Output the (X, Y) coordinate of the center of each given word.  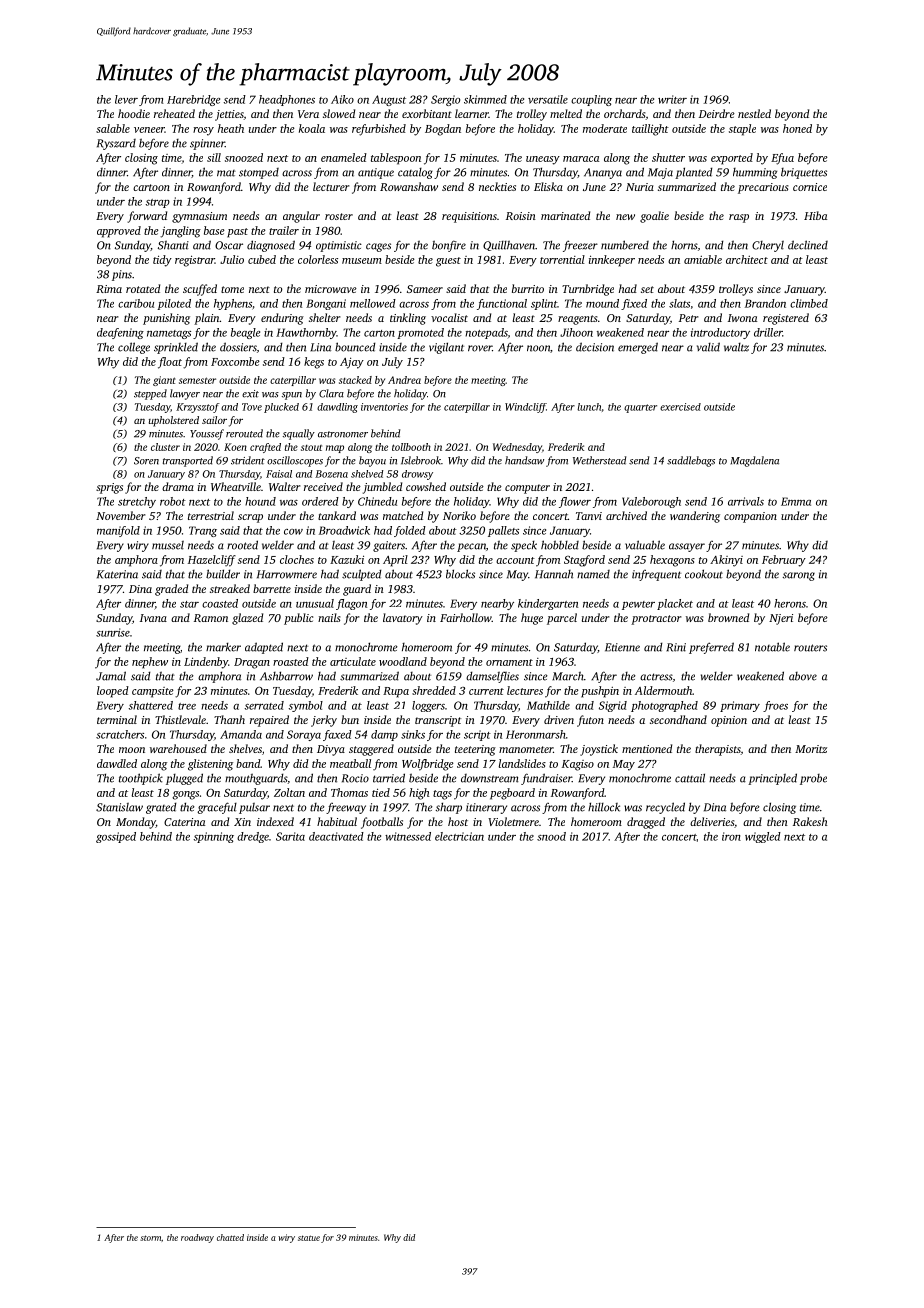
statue (309, 1238)
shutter (668, 157)
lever (126, 99)
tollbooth (411, 447)
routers (810, 648)
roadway (197, 1238)
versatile (548, 99)
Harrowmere (287, 574)
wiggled (763, 837)
